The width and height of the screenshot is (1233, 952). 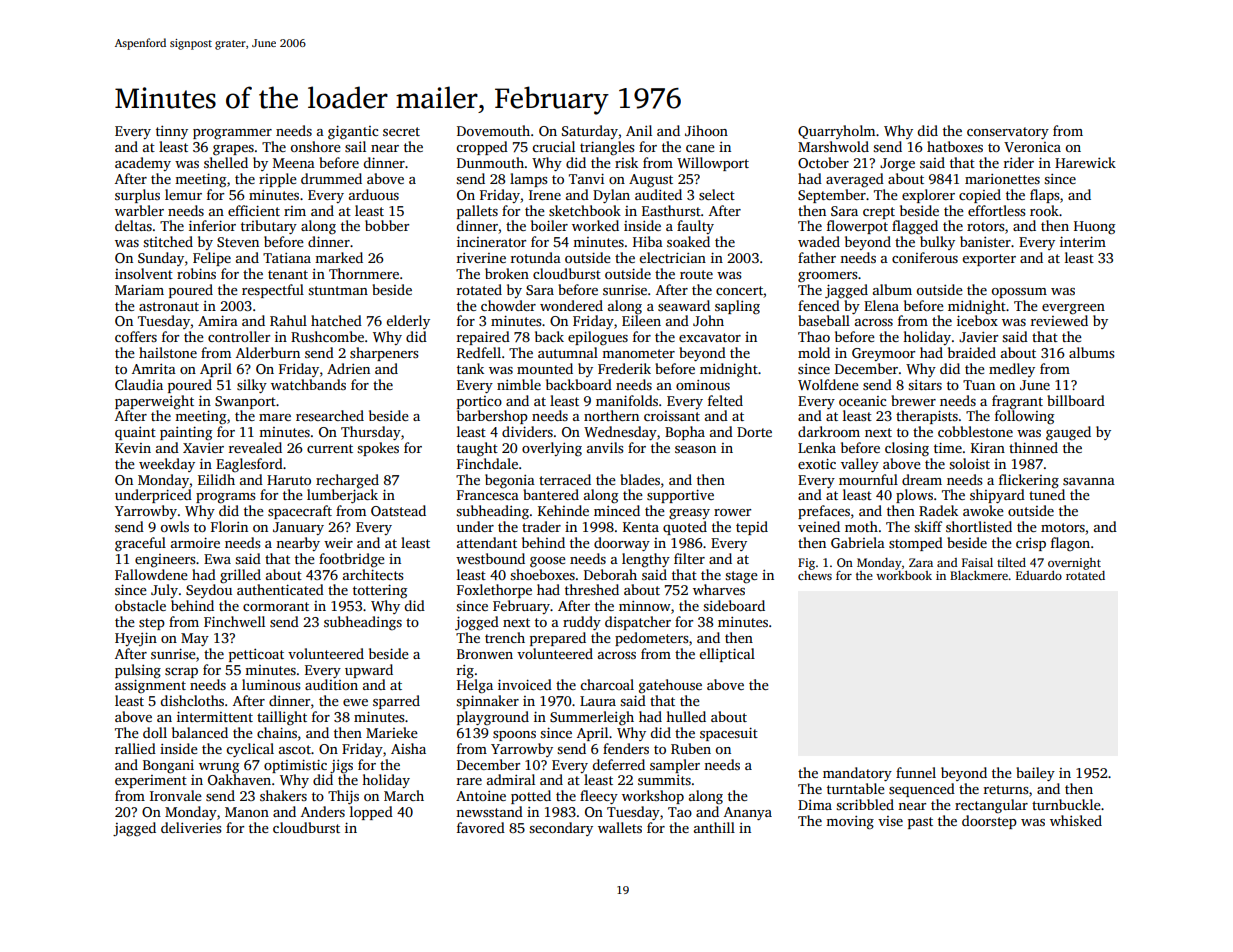 I want to click on incinerator, so click(x=491, y=241).
